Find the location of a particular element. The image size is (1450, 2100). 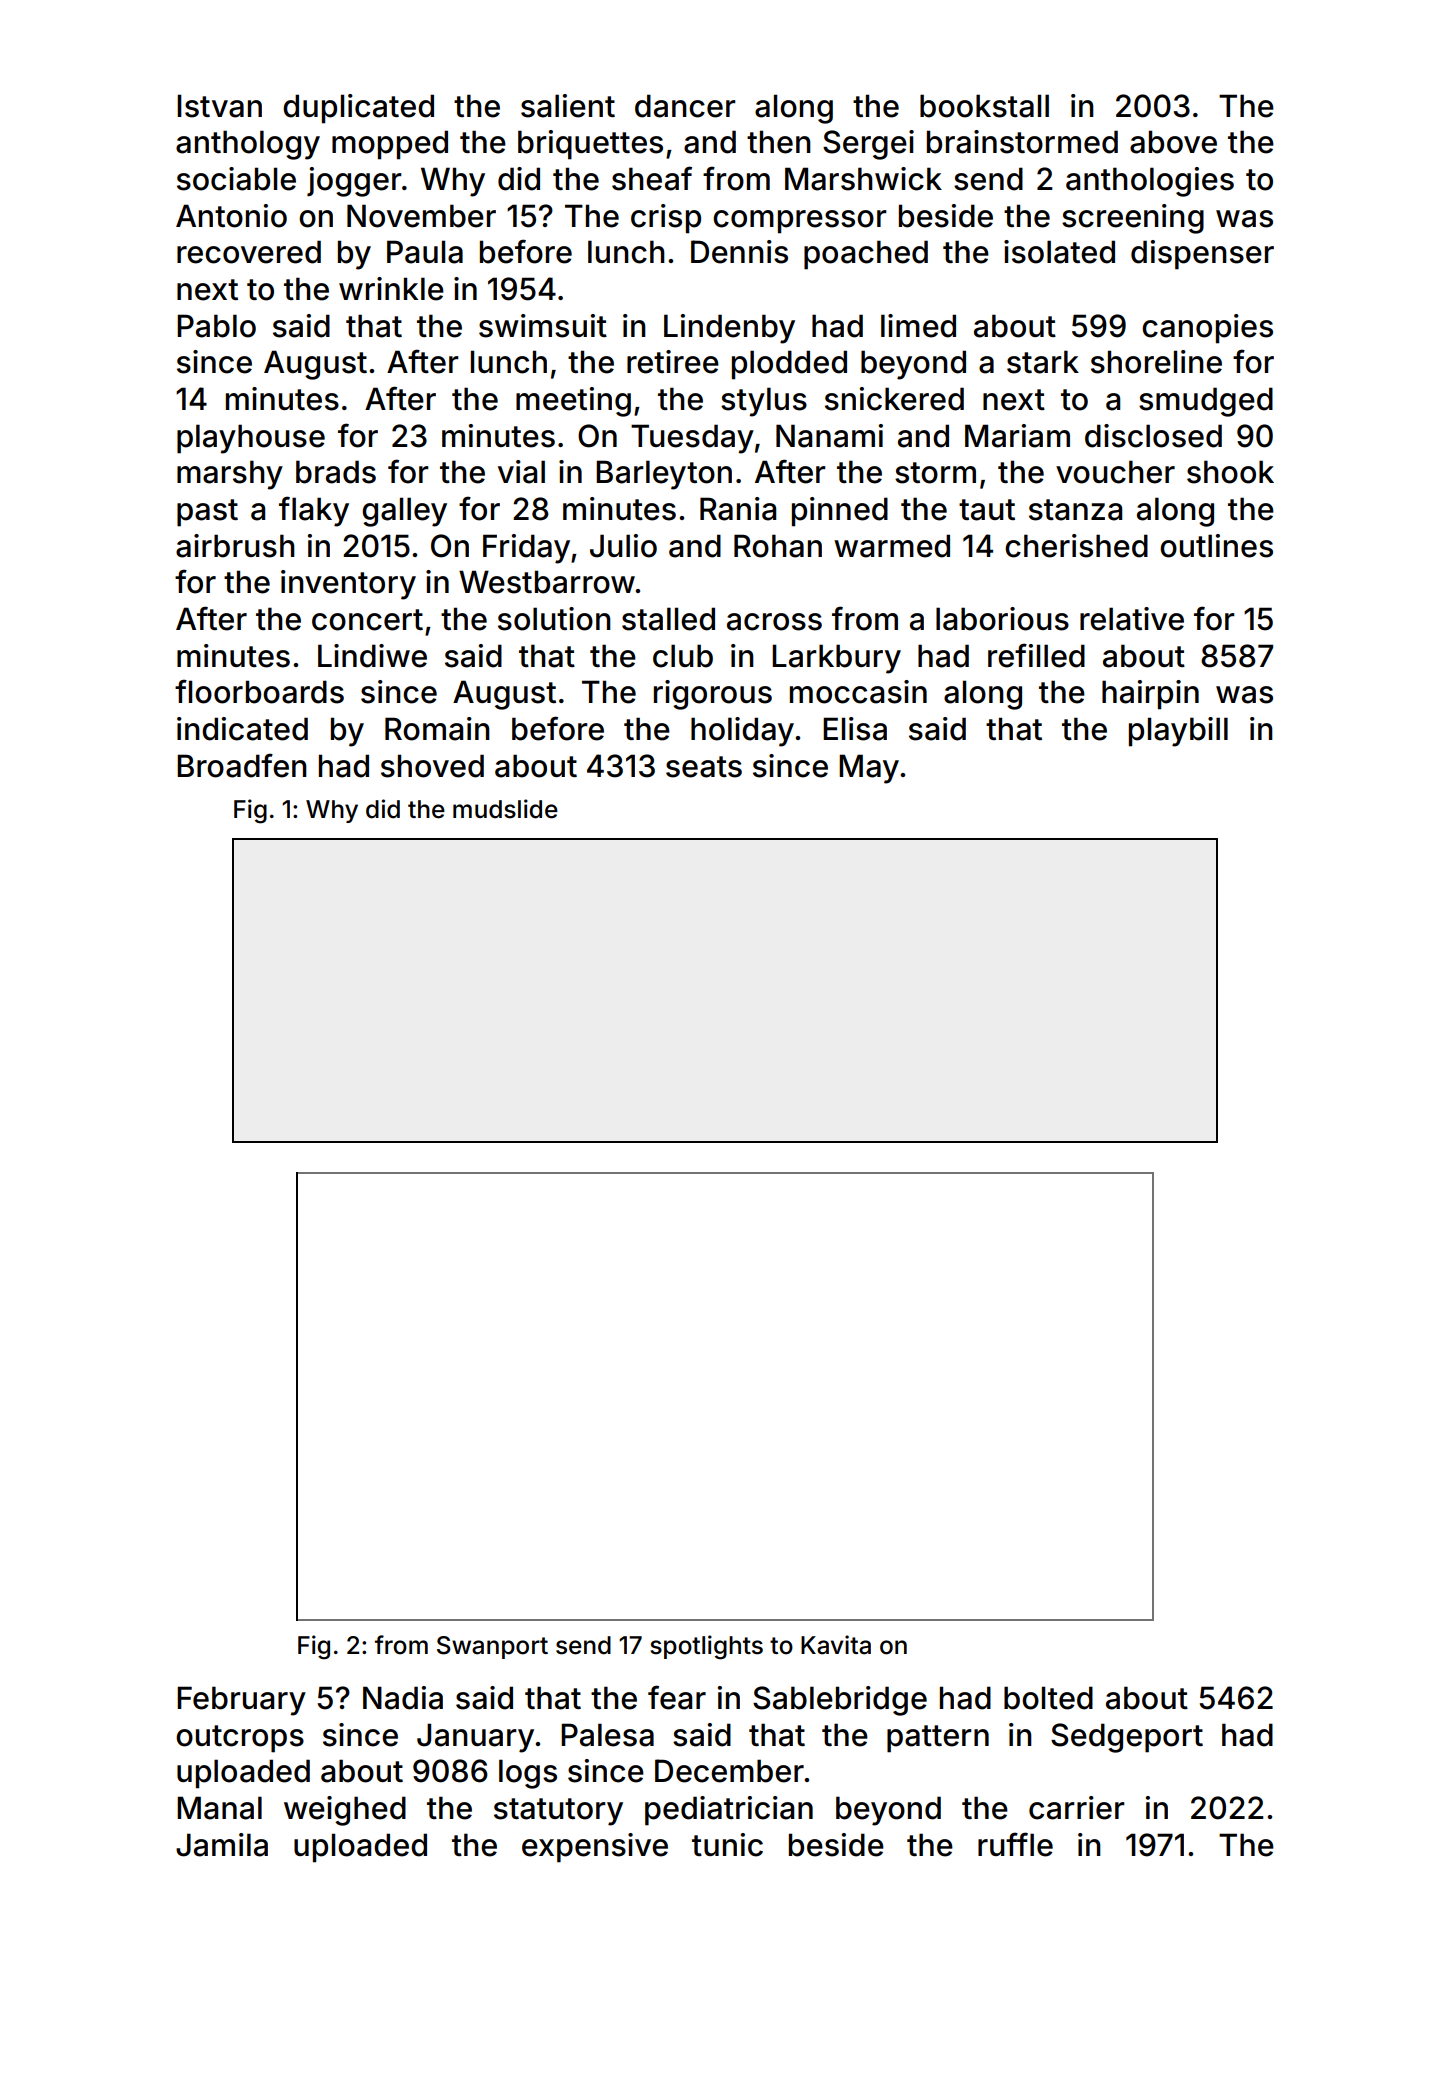

Kavita is located at coordinates (836, 1645).
